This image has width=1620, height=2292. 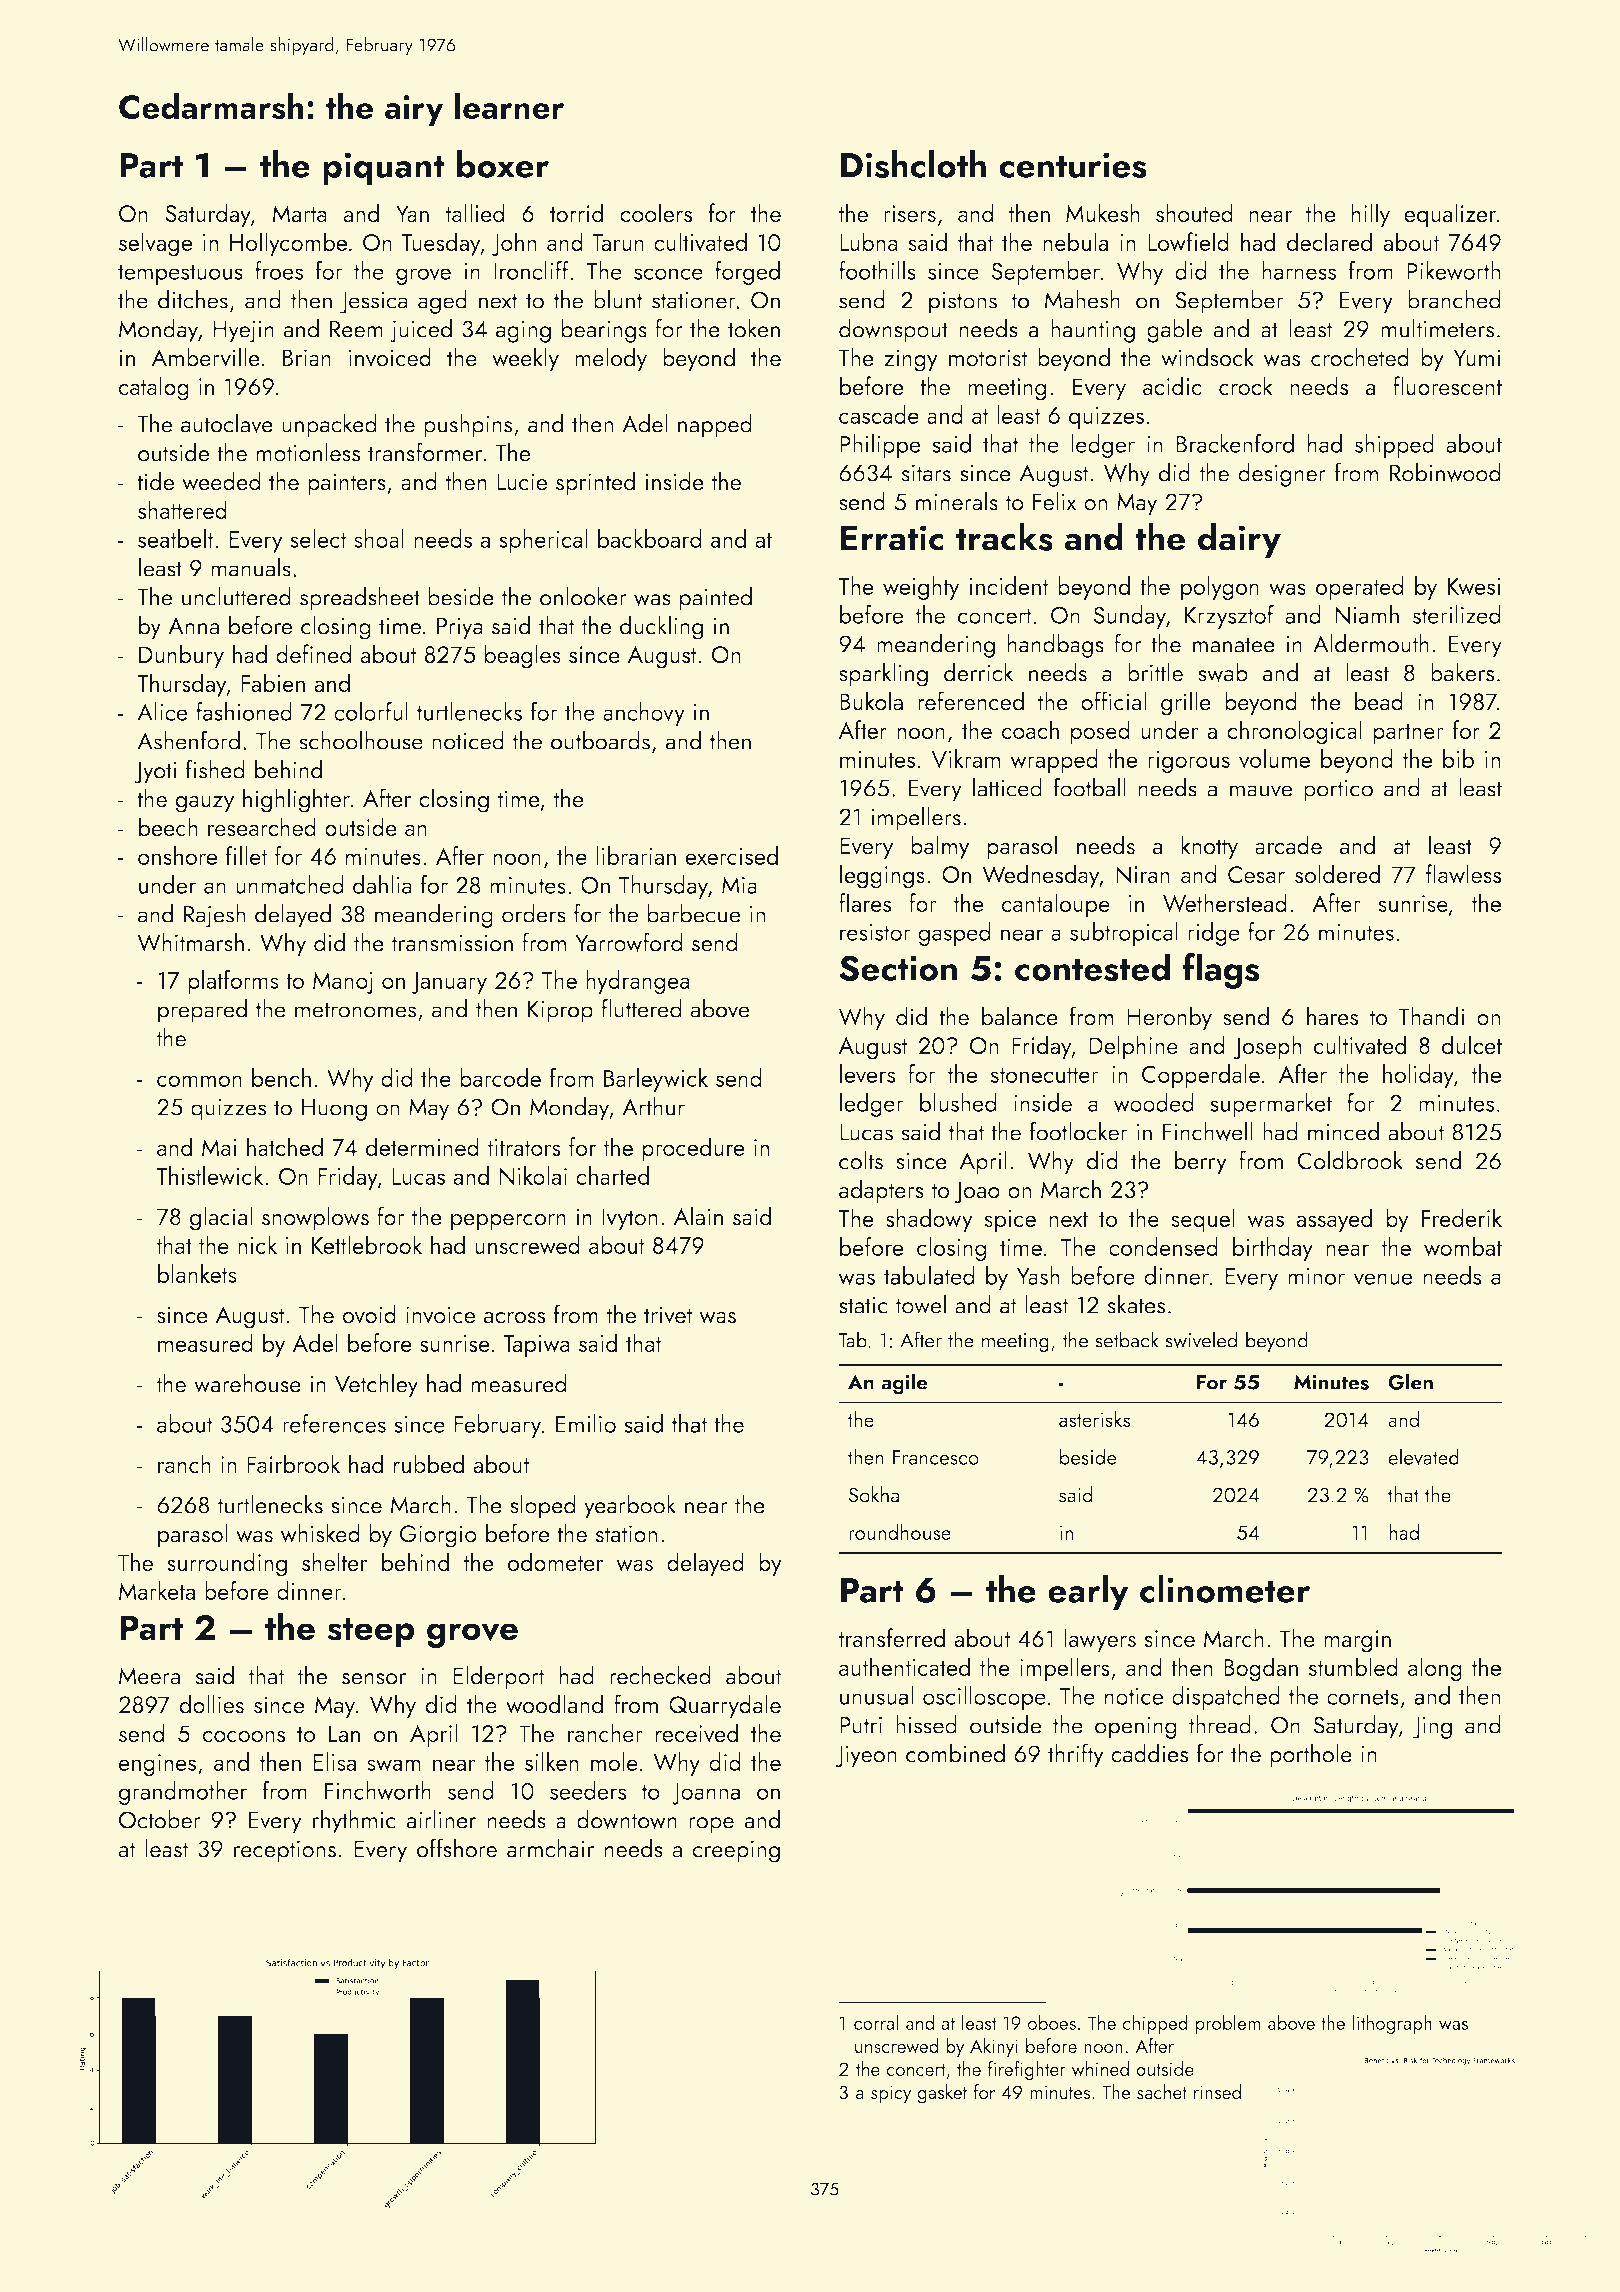 I want to click on acidic, so click(x=1172, y=385).
